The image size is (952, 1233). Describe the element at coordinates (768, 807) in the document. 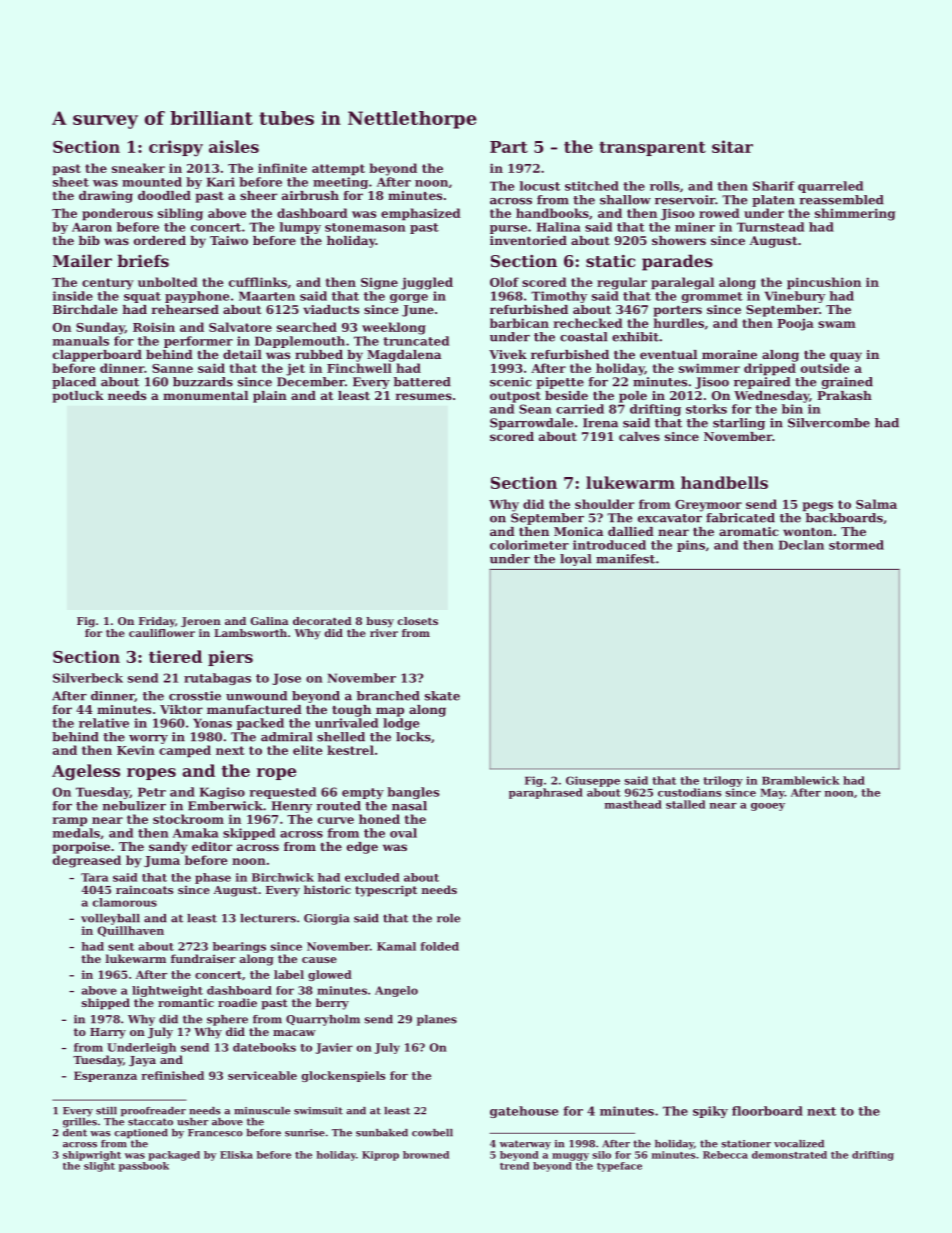

I see `gooey` at that location.
